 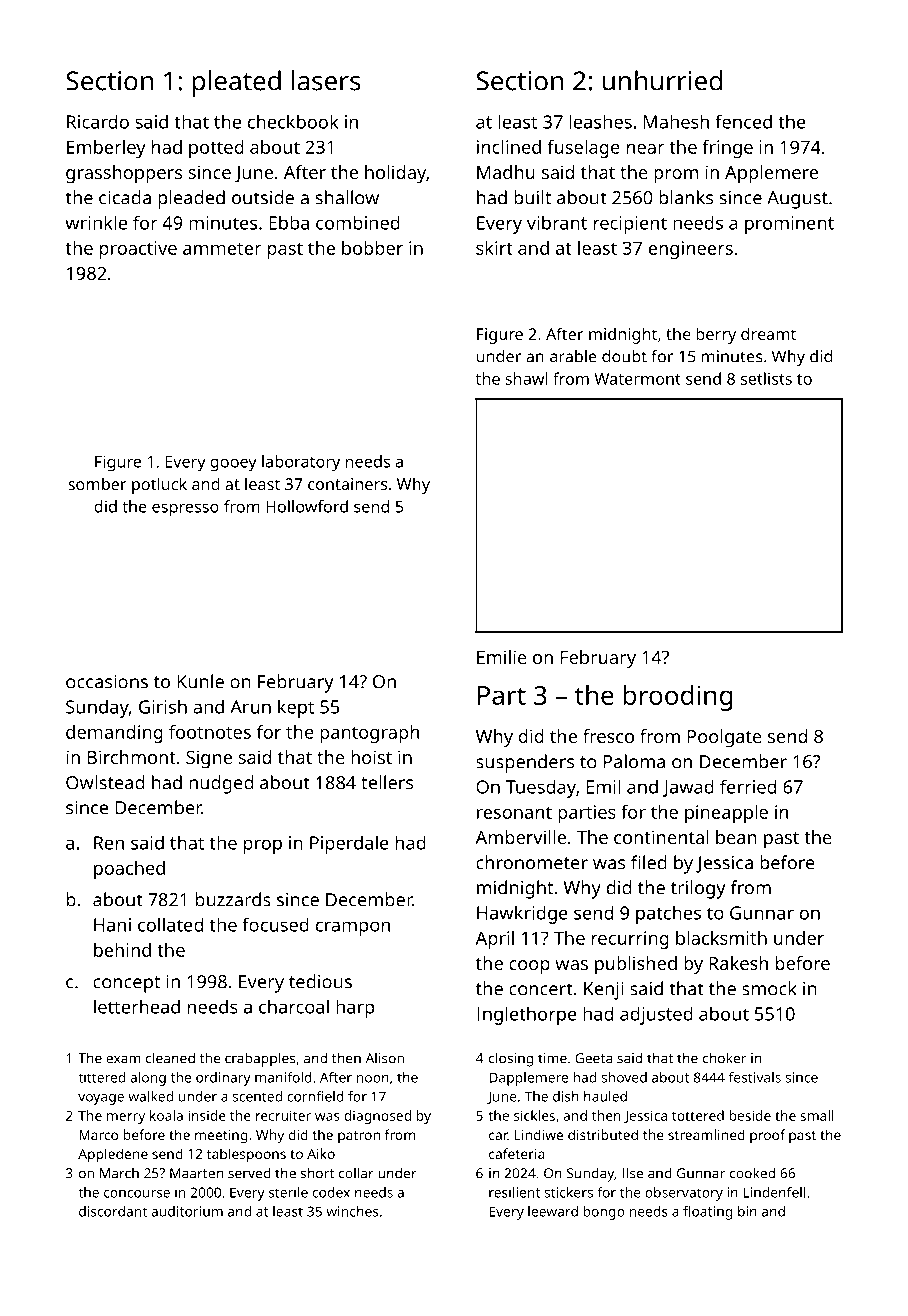 I want to click on pleated, so click(x=236, y=83).
